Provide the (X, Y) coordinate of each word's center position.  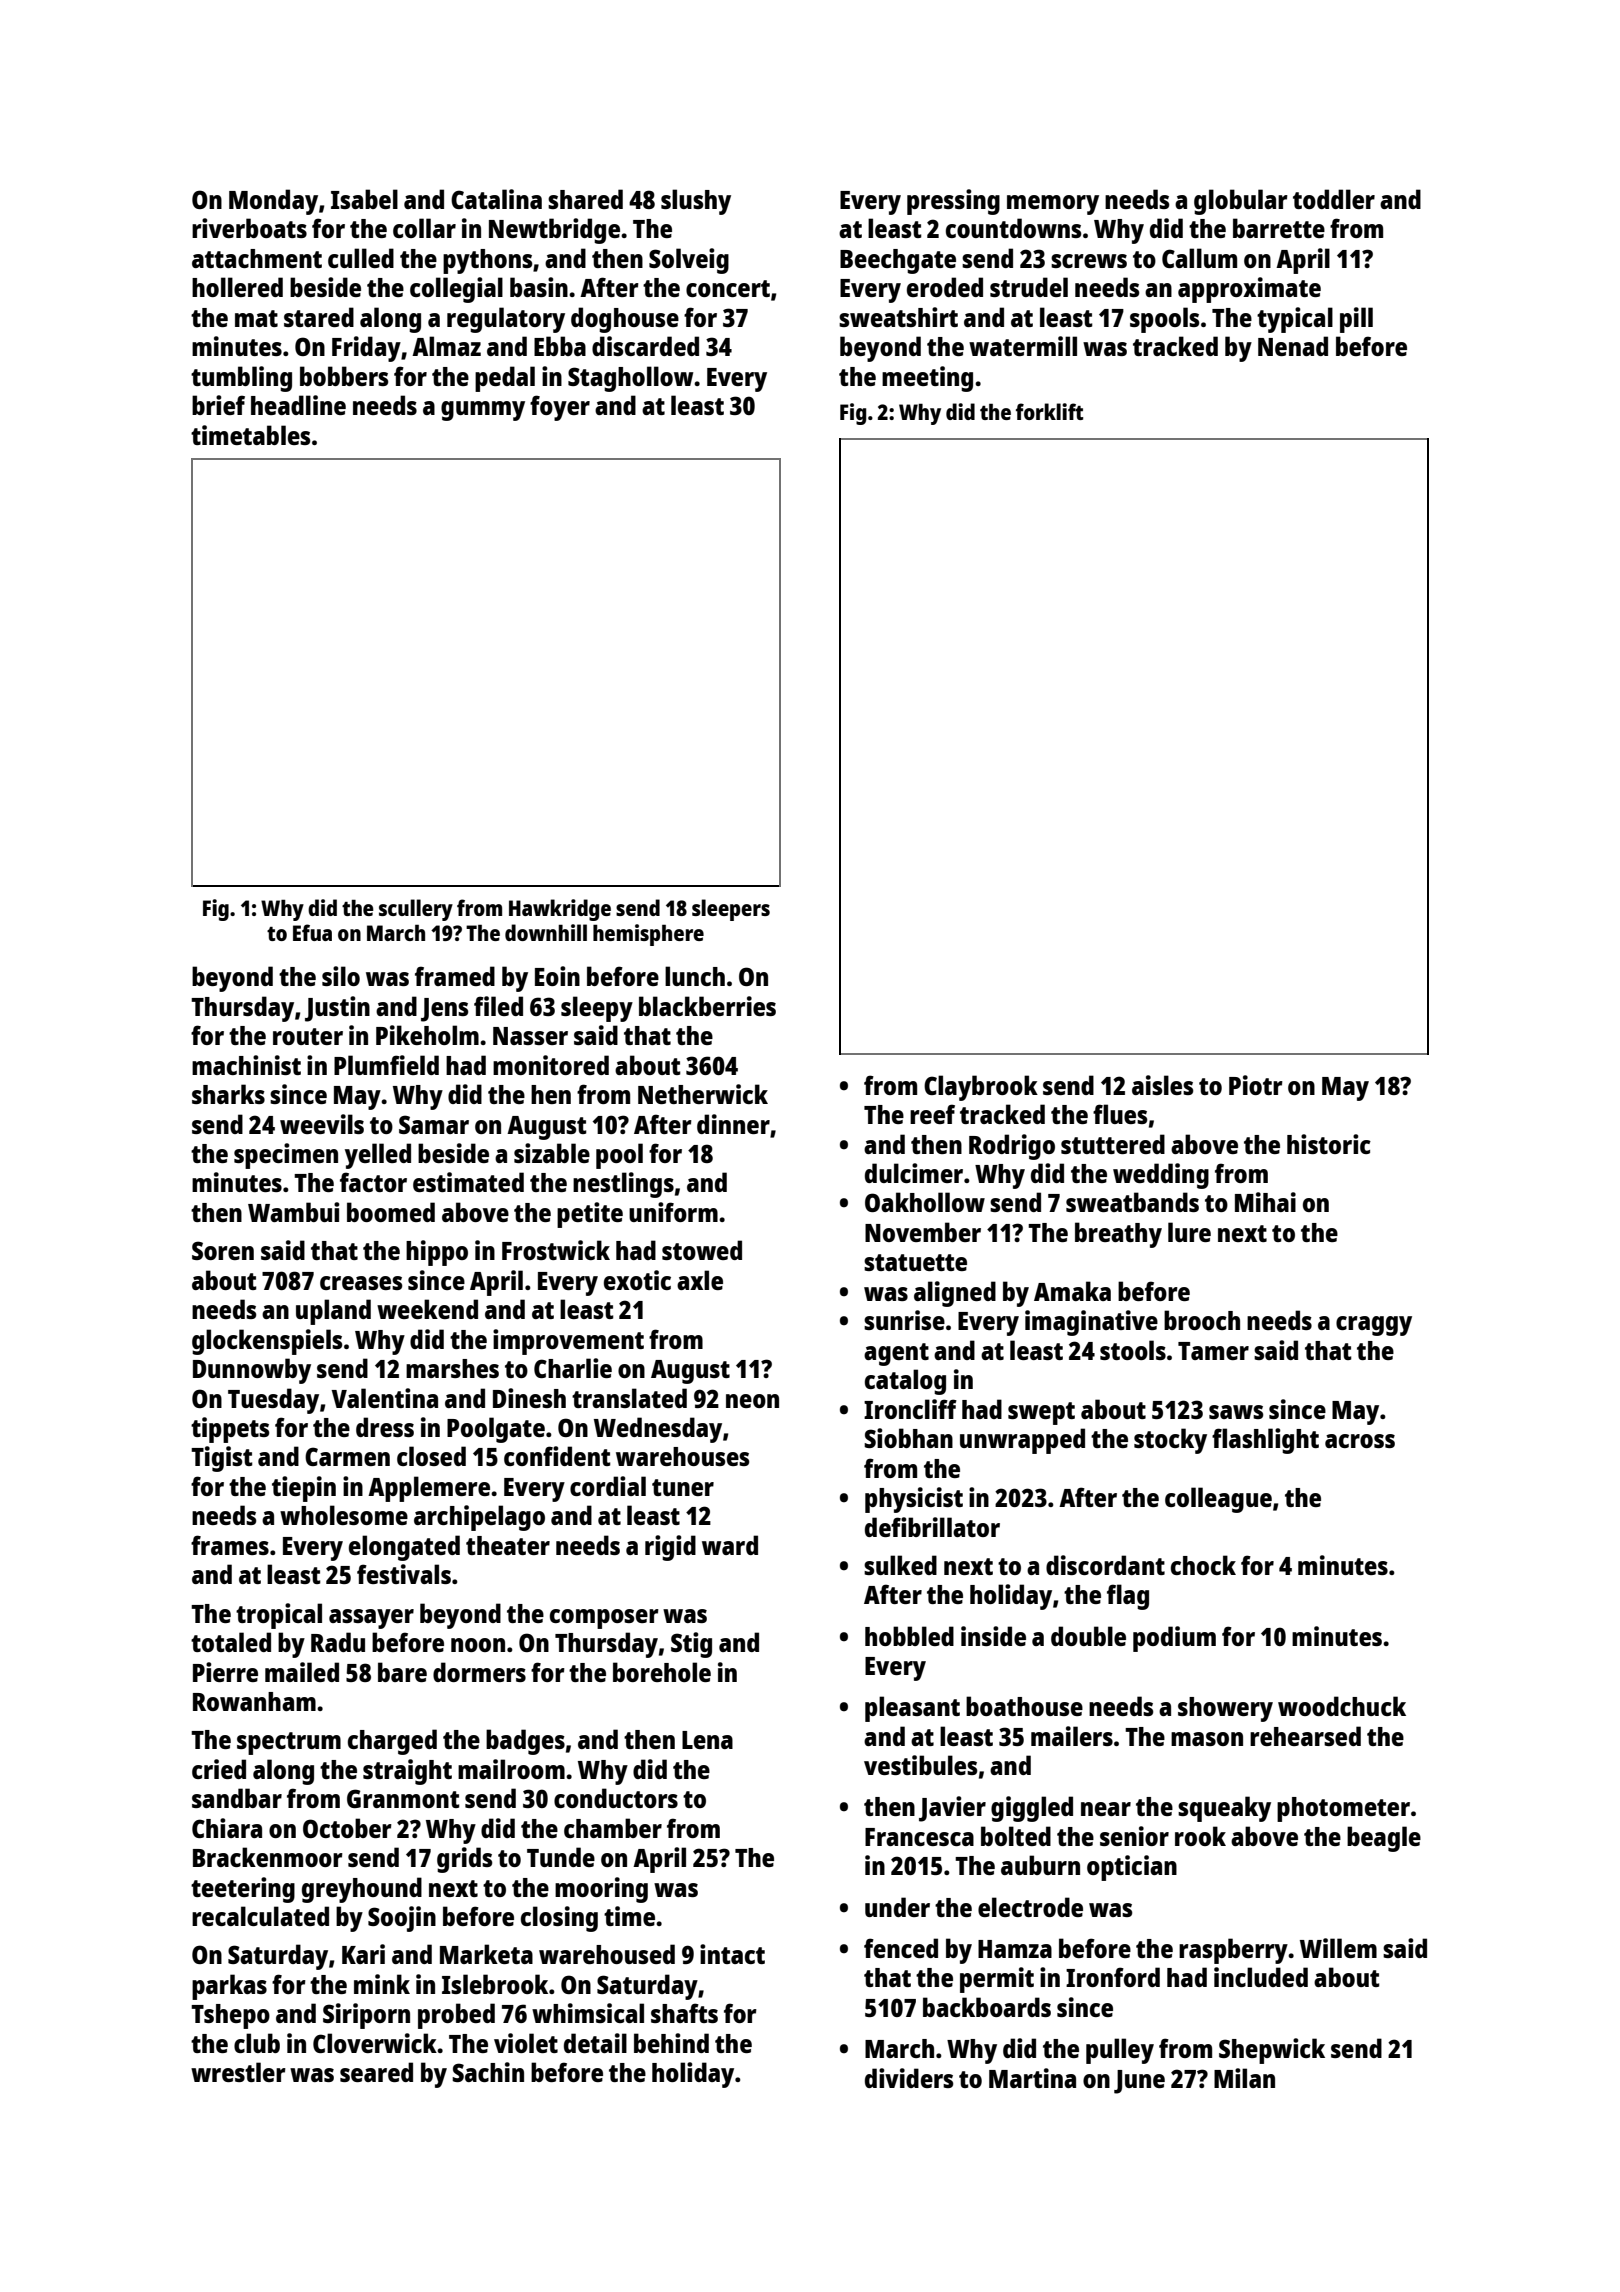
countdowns (1013, 228)
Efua (312, 932)
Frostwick (556, 1250)
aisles (1162, 1085)
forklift (1049, 411)
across (1360, 1441)
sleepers (731, 910)
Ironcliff (910, 1409)
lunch (695, 976)
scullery (416, 910)
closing (559, 1919)
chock (1203, 1565)
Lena (707, 1740)
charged (392, 1742)
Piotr (1256, 1085)
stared (319, 317)
